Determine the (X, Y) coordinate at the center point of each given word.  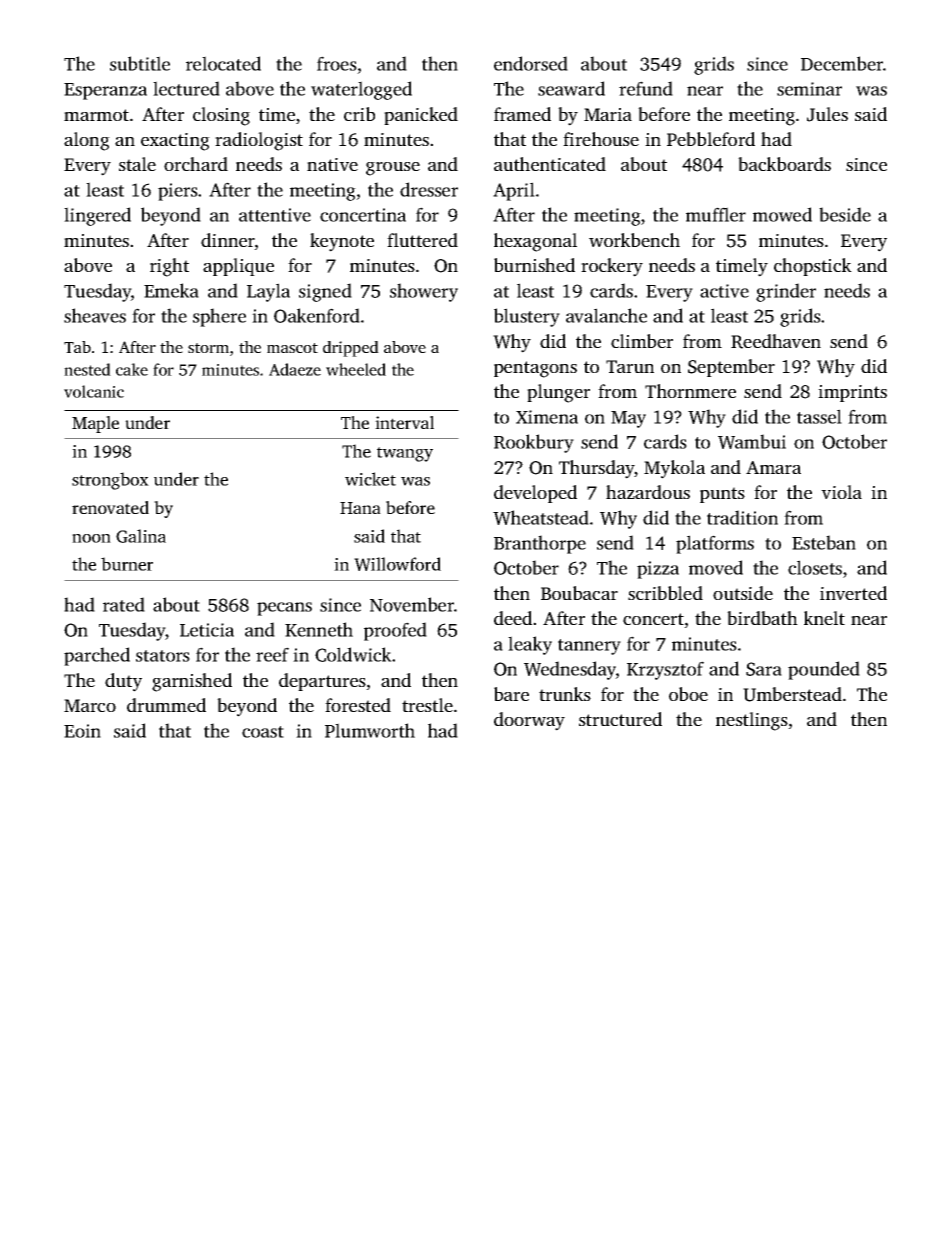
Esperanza (105, 91)
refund (646, 88)
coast (263, 732)
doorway (529, 721)
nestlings (752, 721)
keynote (342, 242)
